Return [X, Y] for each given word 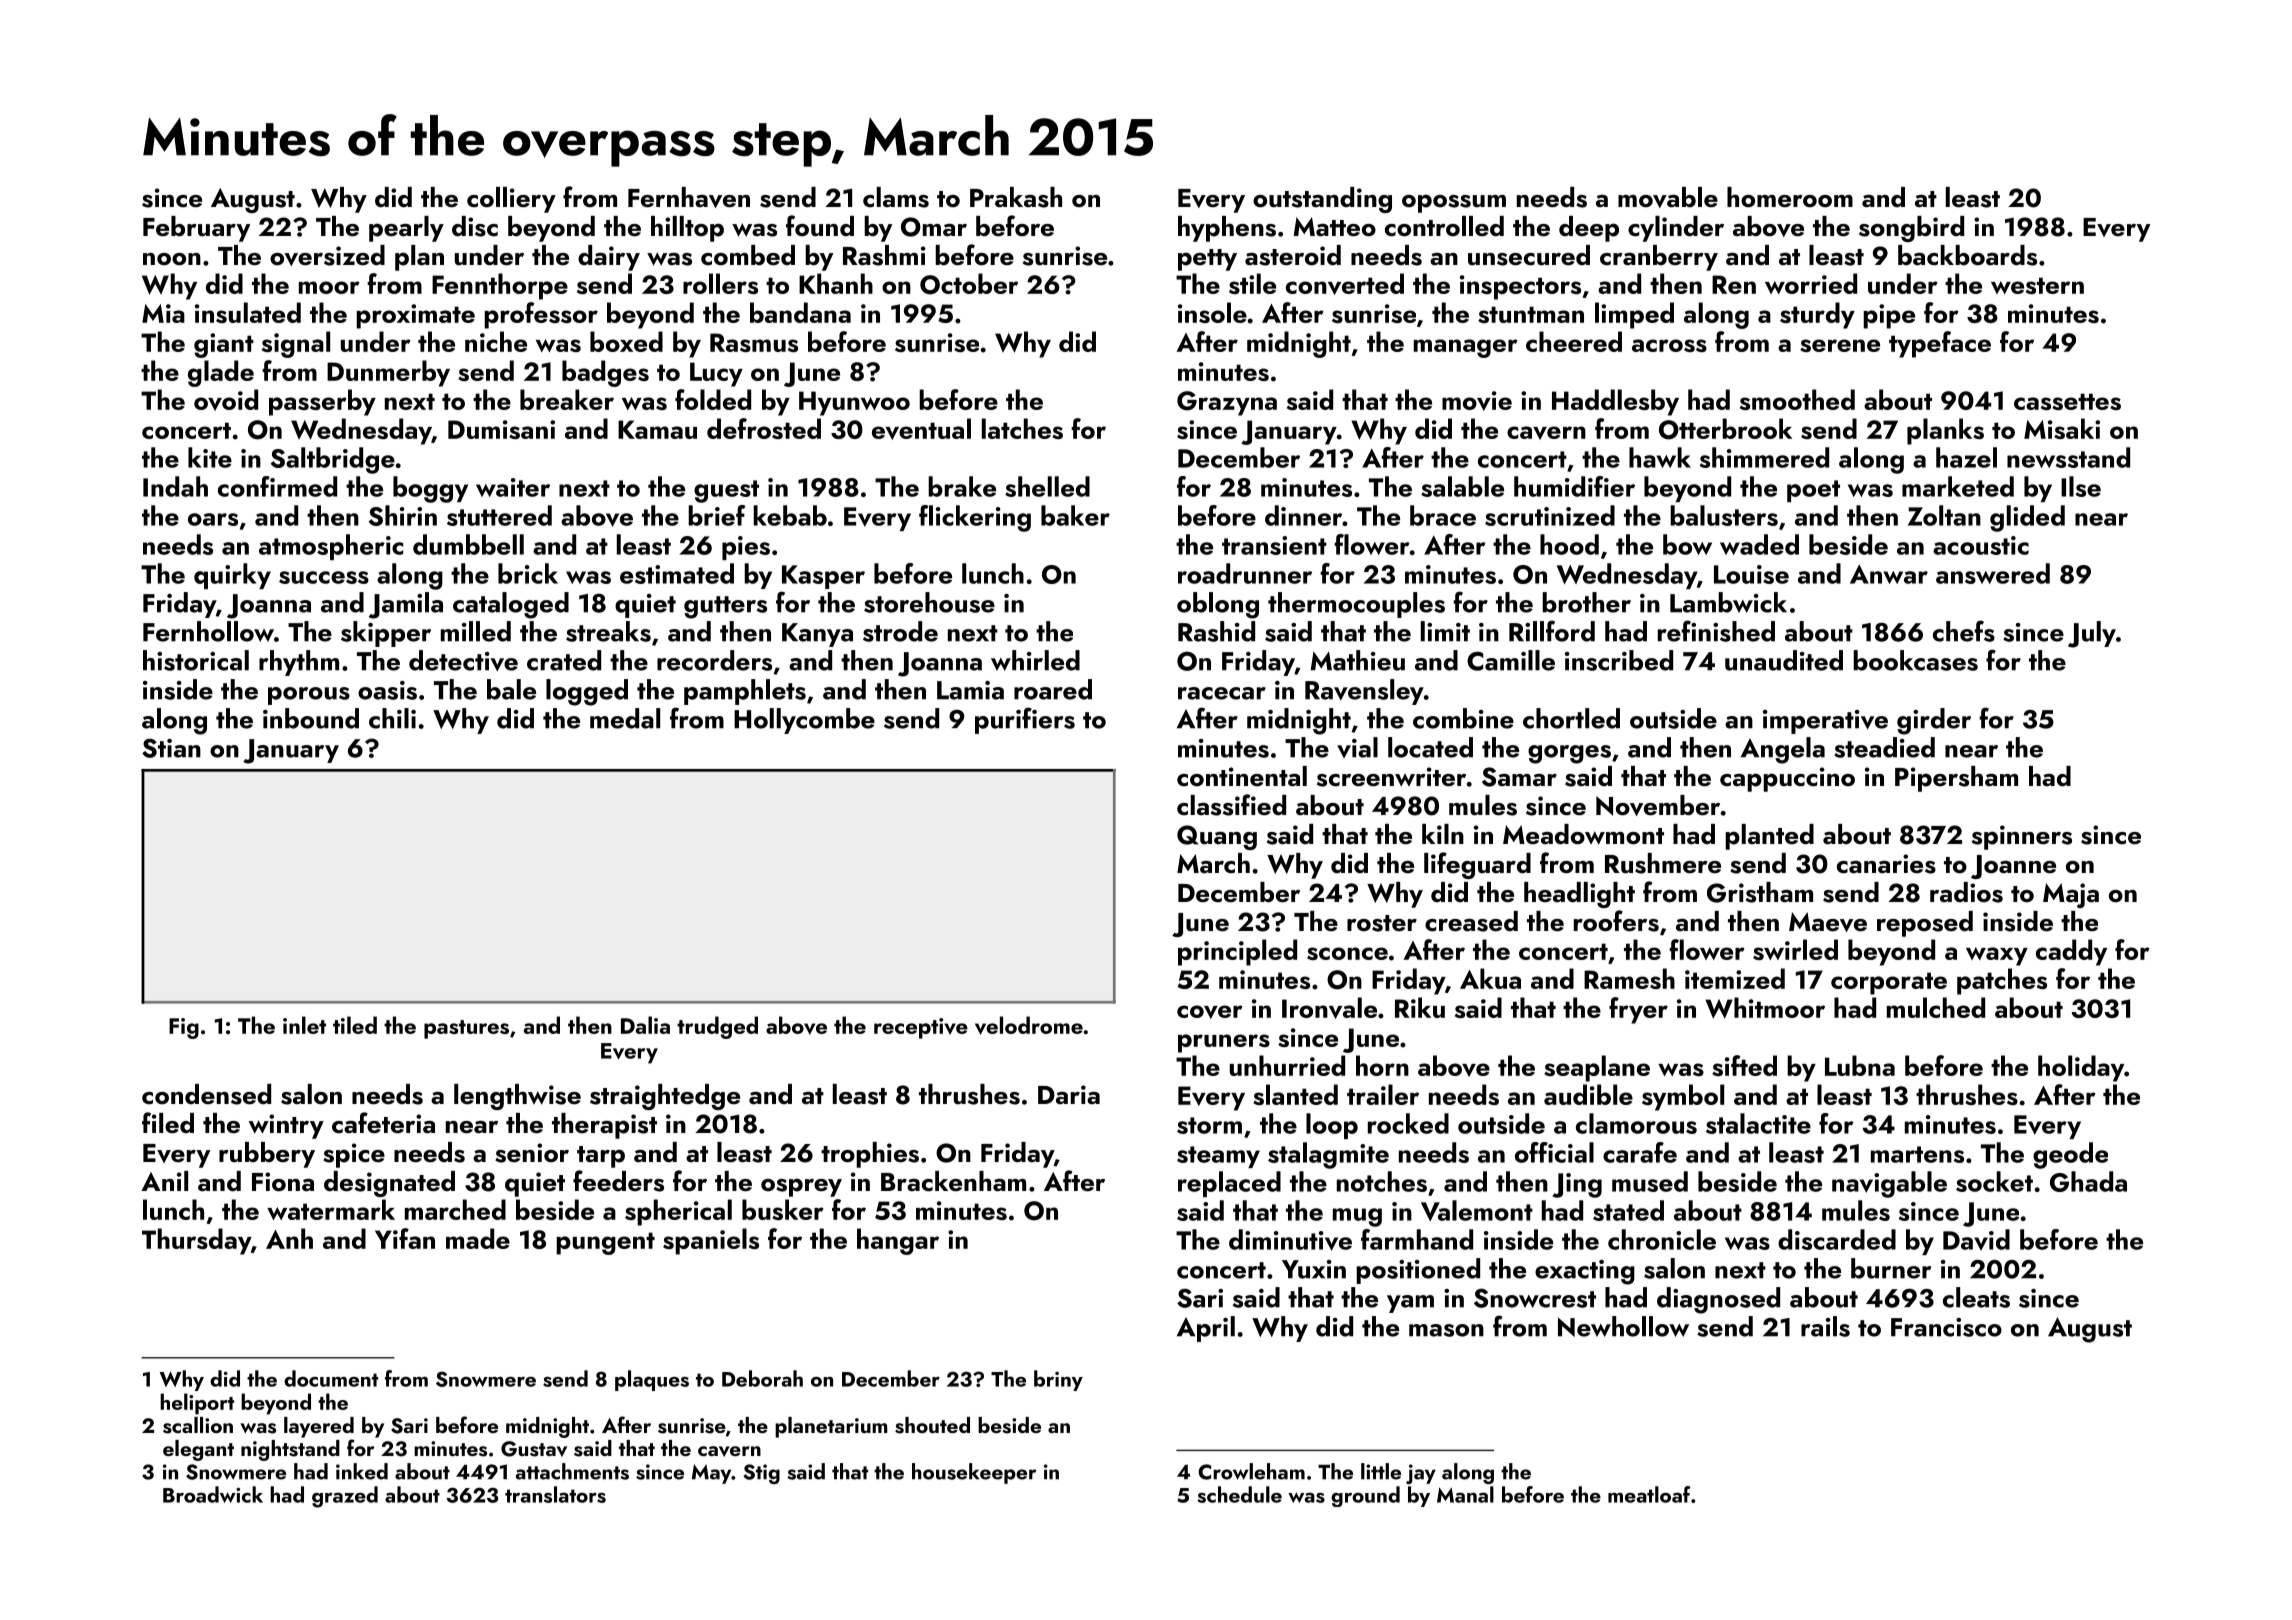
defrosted [764, 428]
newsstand [2068, 457]
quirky [232, 576]
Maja [2071, 895]
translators [555, 1494]
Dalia [645, 1025]
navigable [1889, 1184]
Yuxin [1314, 1269]
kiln [1443, 834]
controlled [1444, 226]
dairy [609, 258]
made [478, 1238]
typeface [1940, 344]
